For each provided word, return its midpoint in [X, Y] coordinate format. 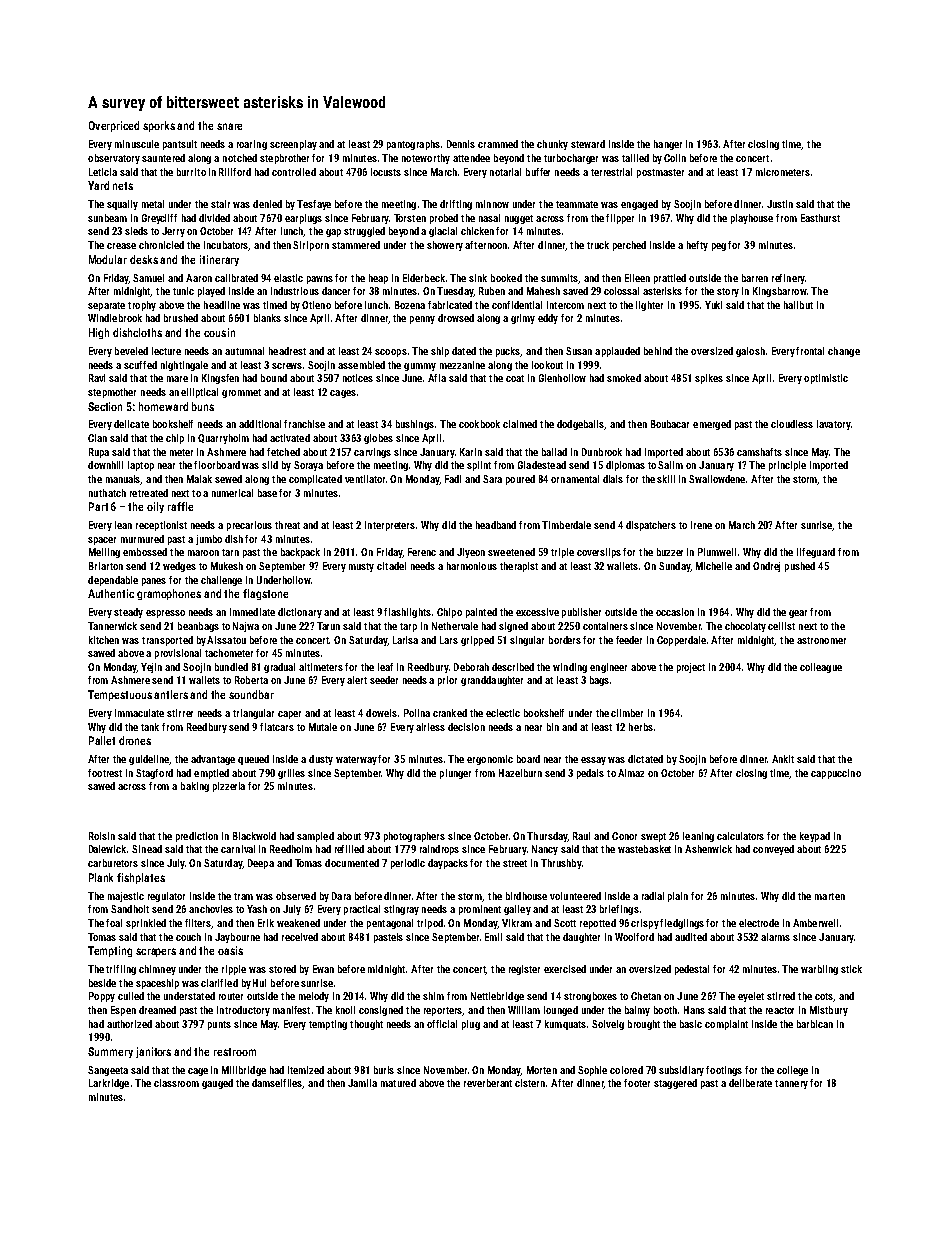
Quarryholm [223, 439]
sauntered [163, 158]
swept [653, 837]
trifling [121, 970]
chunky [552, 145]
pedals [590, 774]
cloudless [792, 424]
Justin [780, 204]
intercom [565, 305]
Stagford [154, 774]
